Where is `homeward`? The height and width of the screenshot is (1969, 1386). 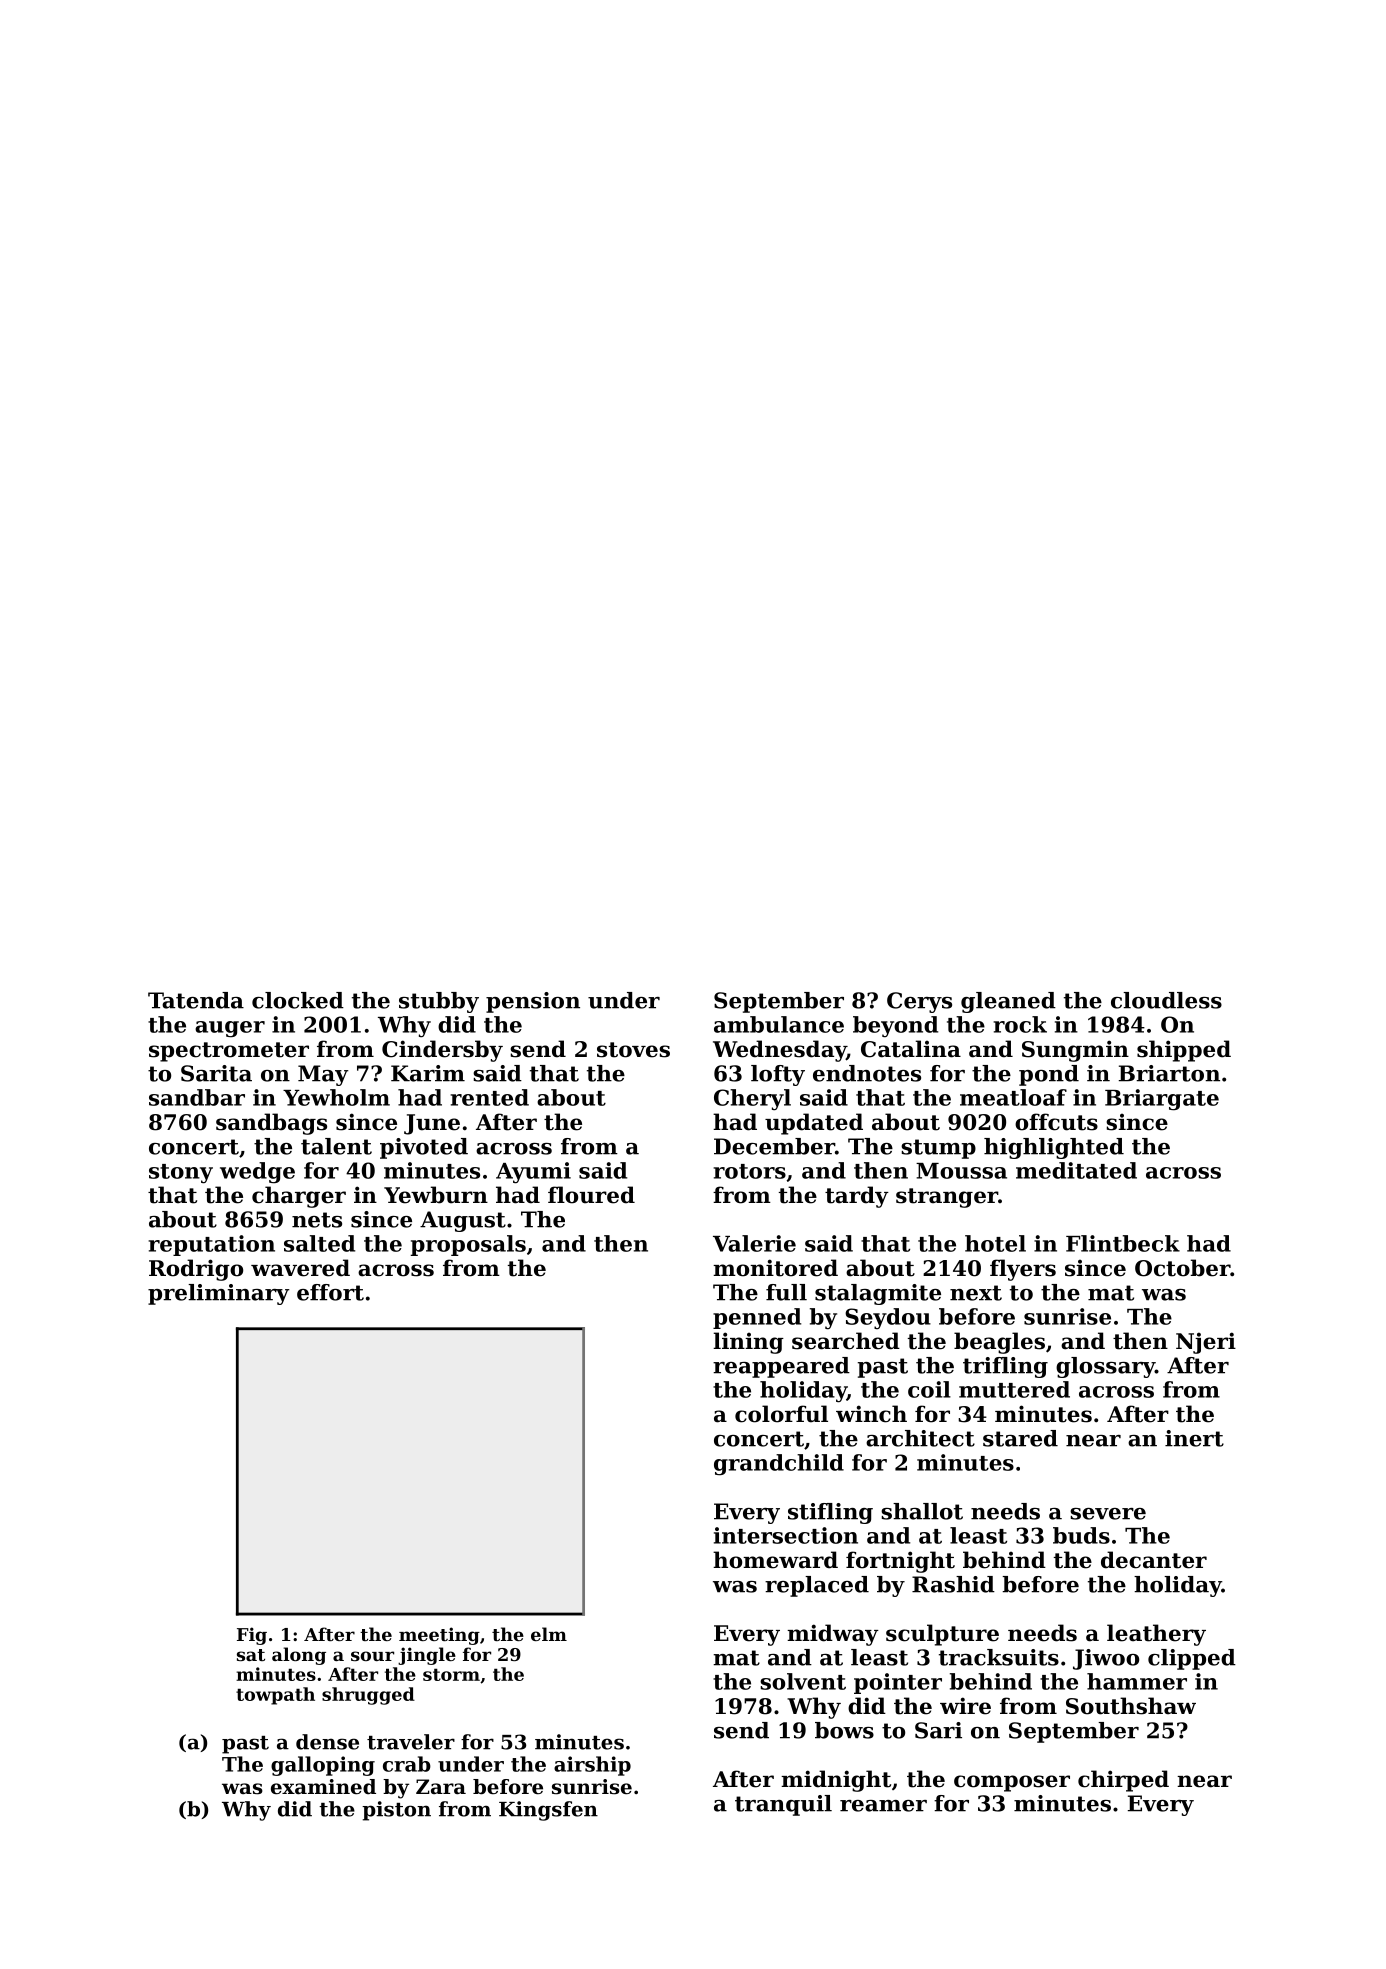 homeward is located at coordinates (775, 1560).
